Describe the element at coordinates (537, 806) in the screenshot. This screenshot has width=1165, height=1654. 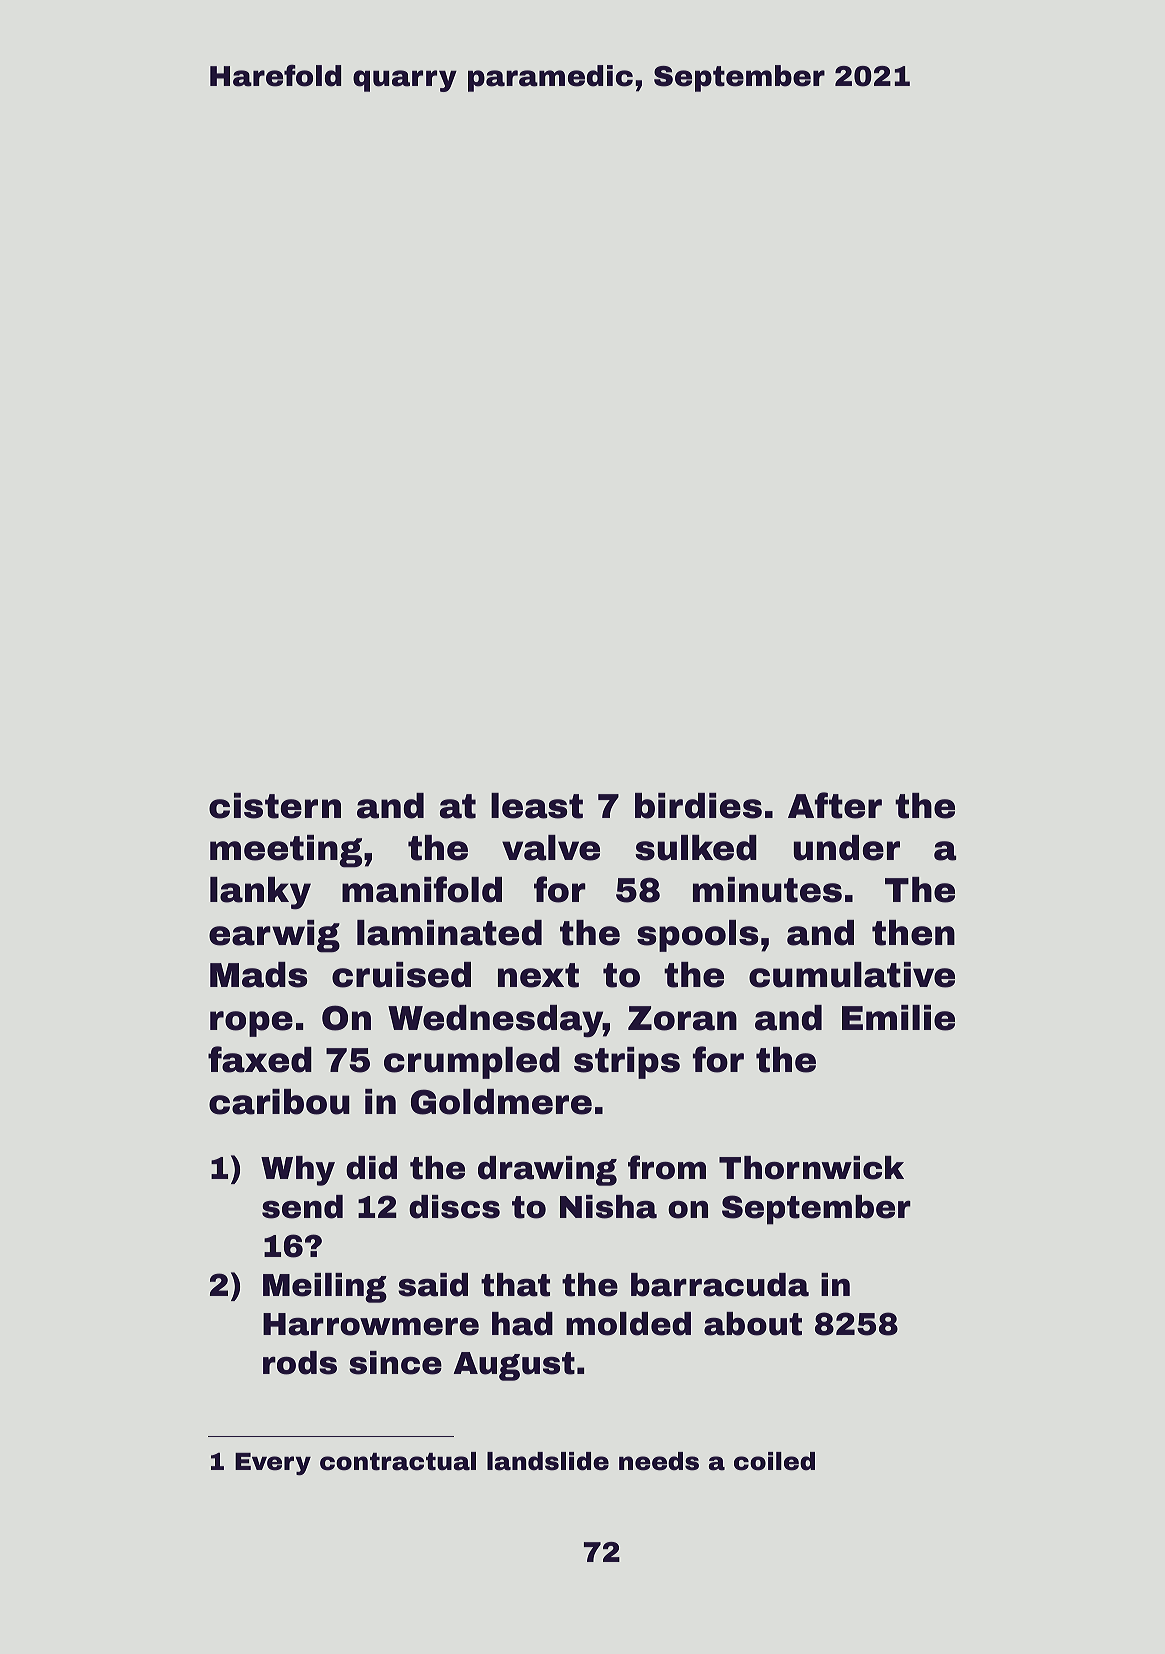
I see `least` at that location.
